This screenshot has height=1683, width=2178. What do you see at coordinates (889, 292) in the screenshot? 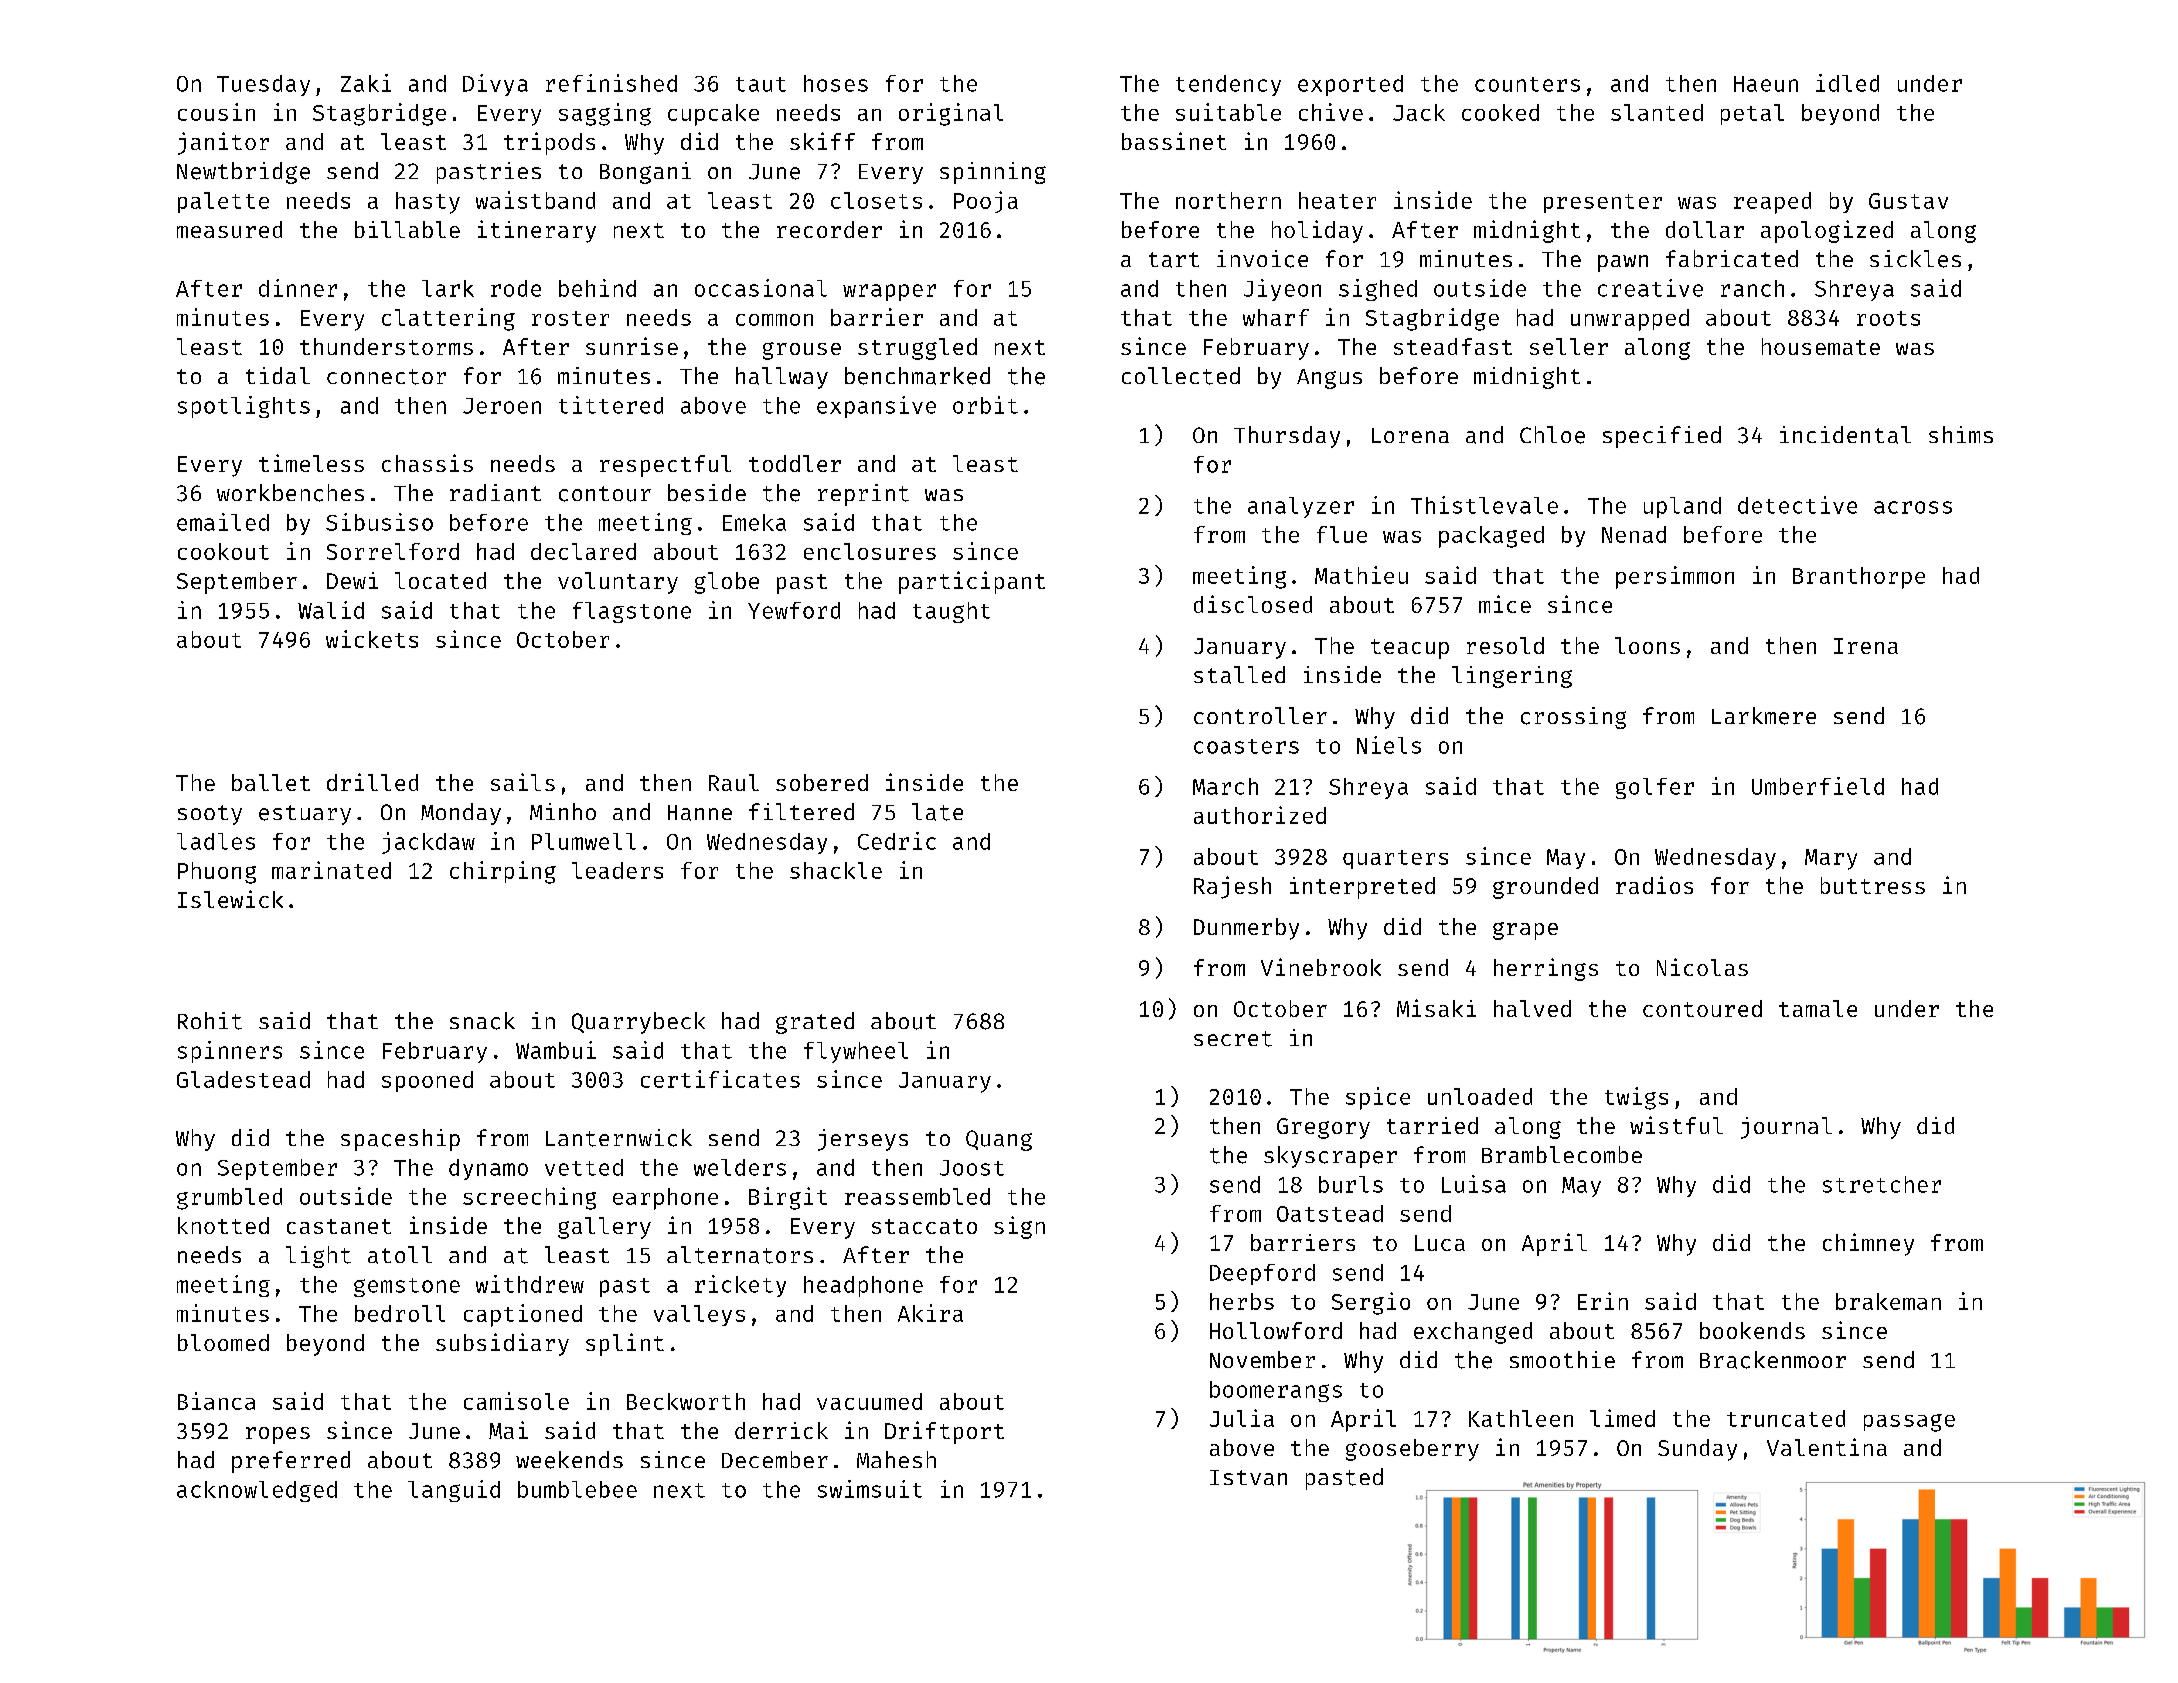
I see `wrapper` at bounding box center [889, 292].
